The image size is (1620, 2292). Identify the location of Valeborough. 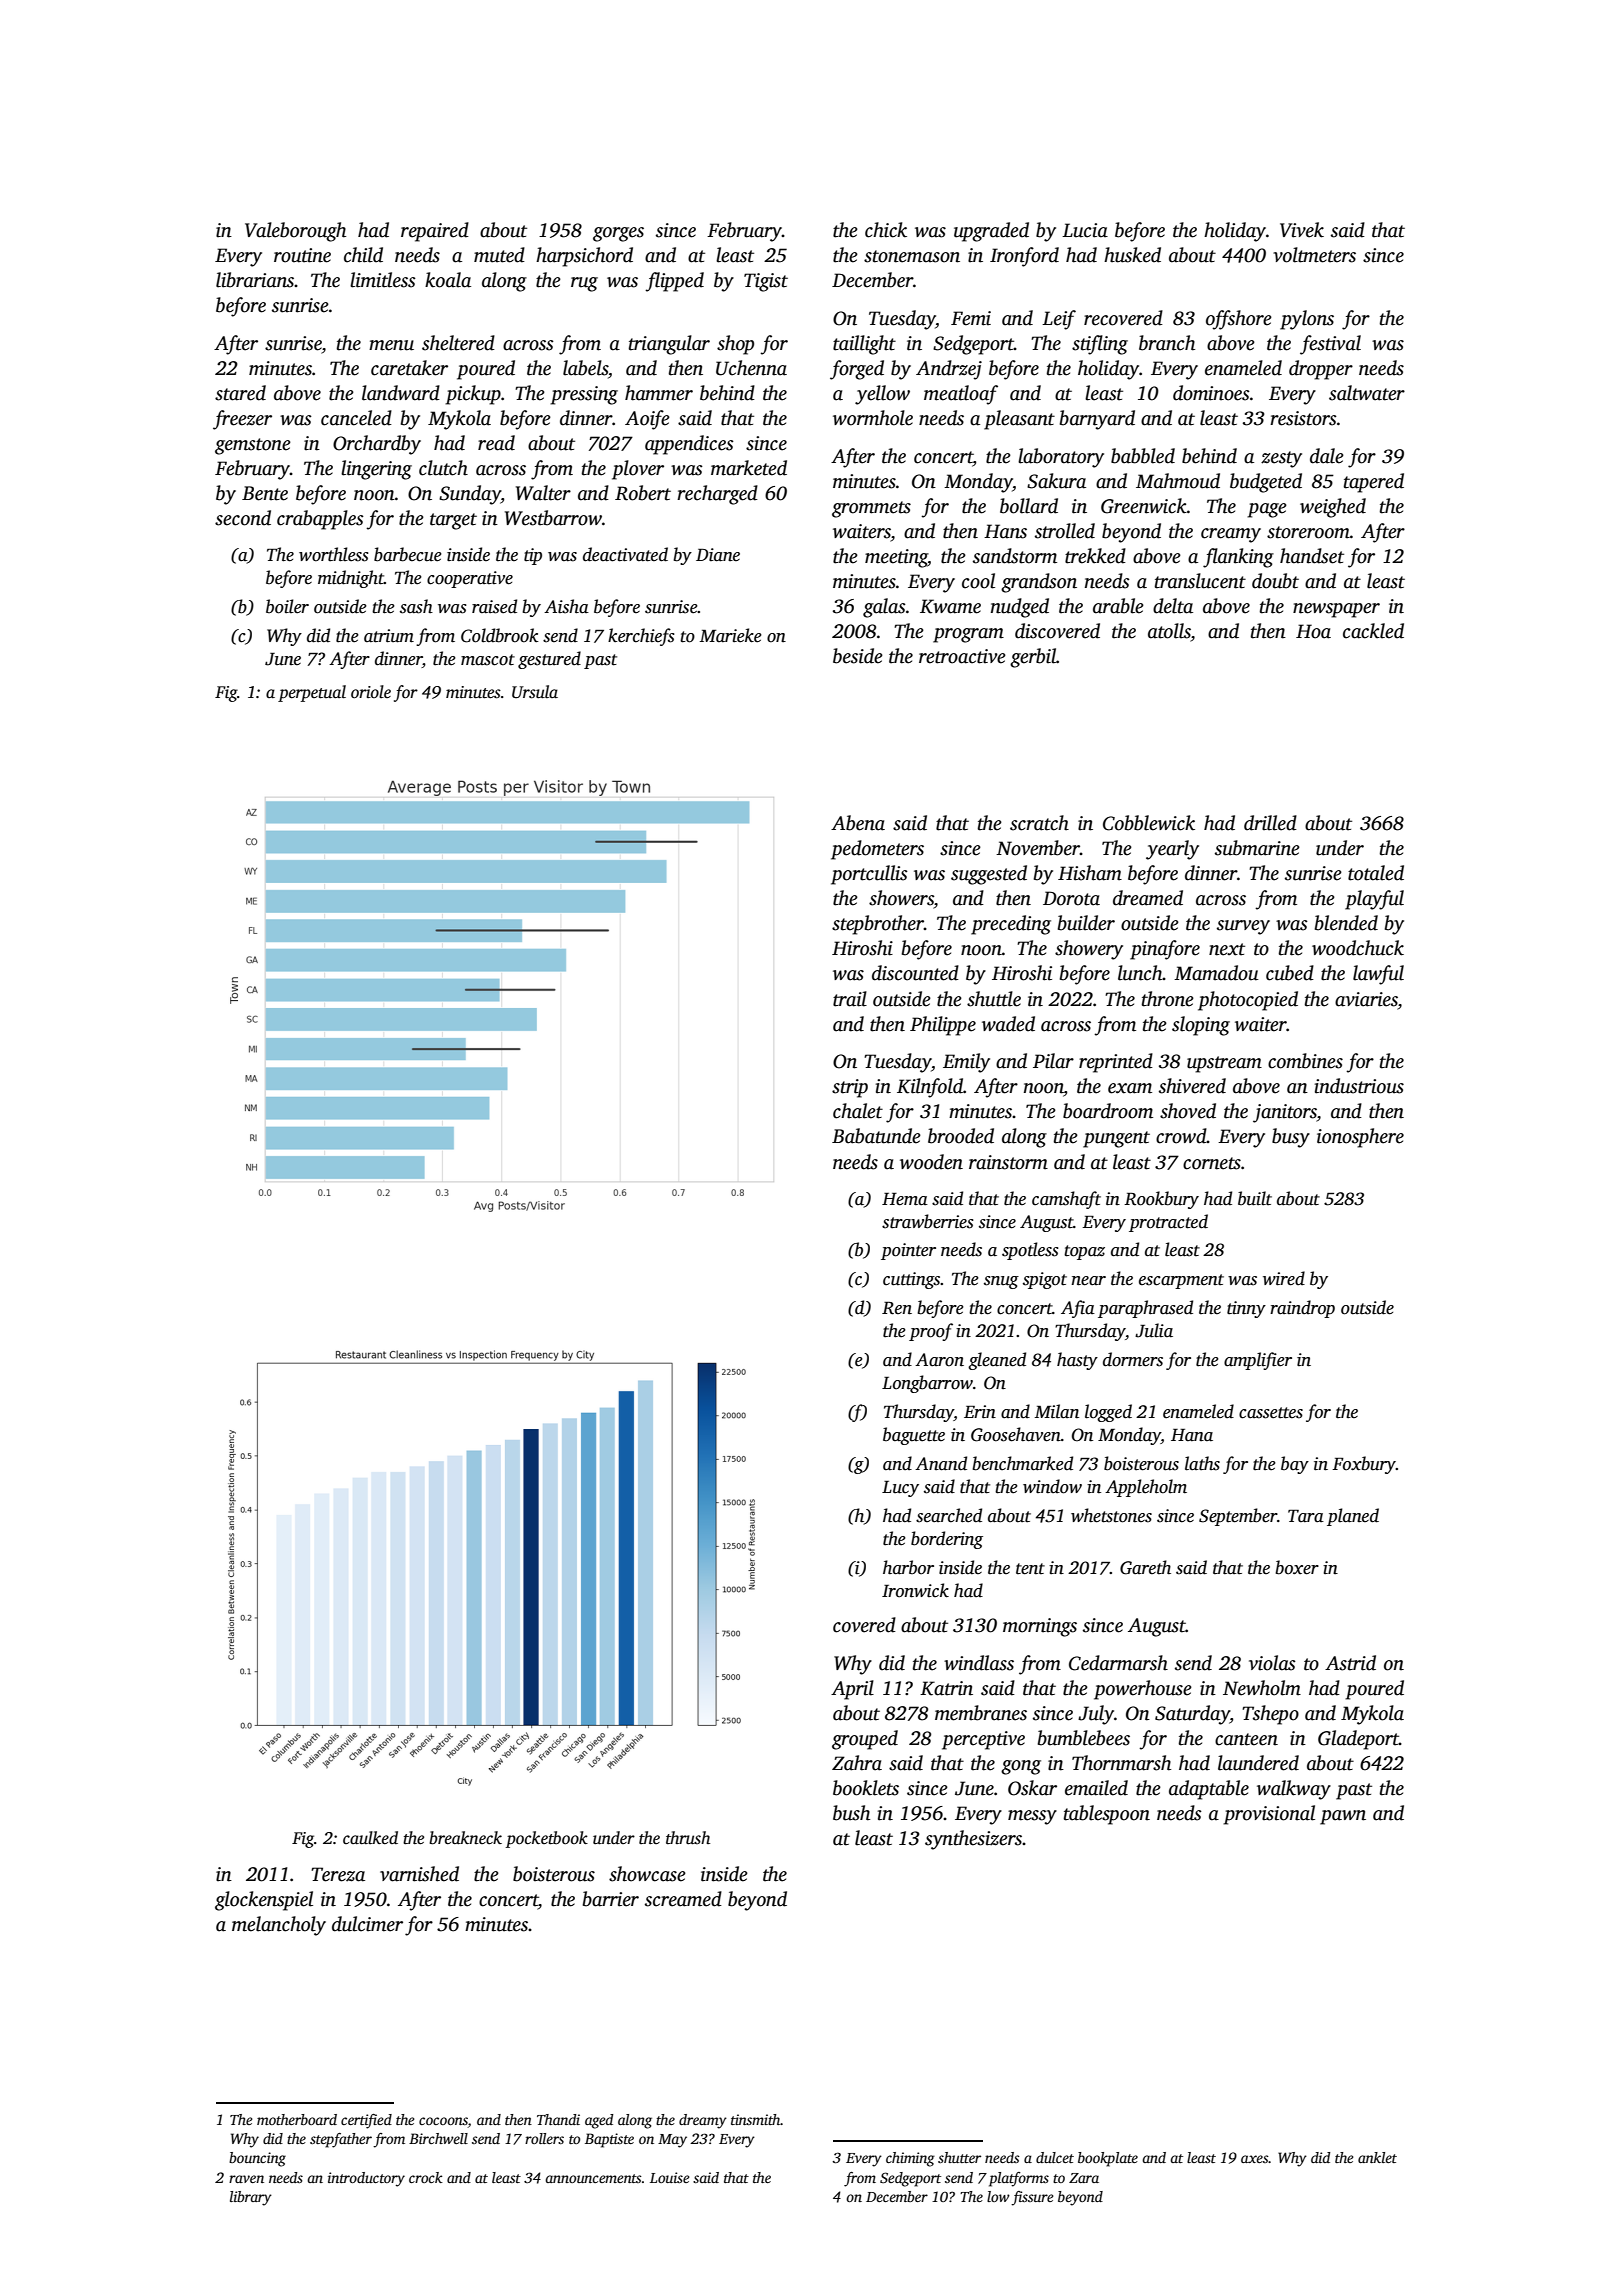
(295, 232).
